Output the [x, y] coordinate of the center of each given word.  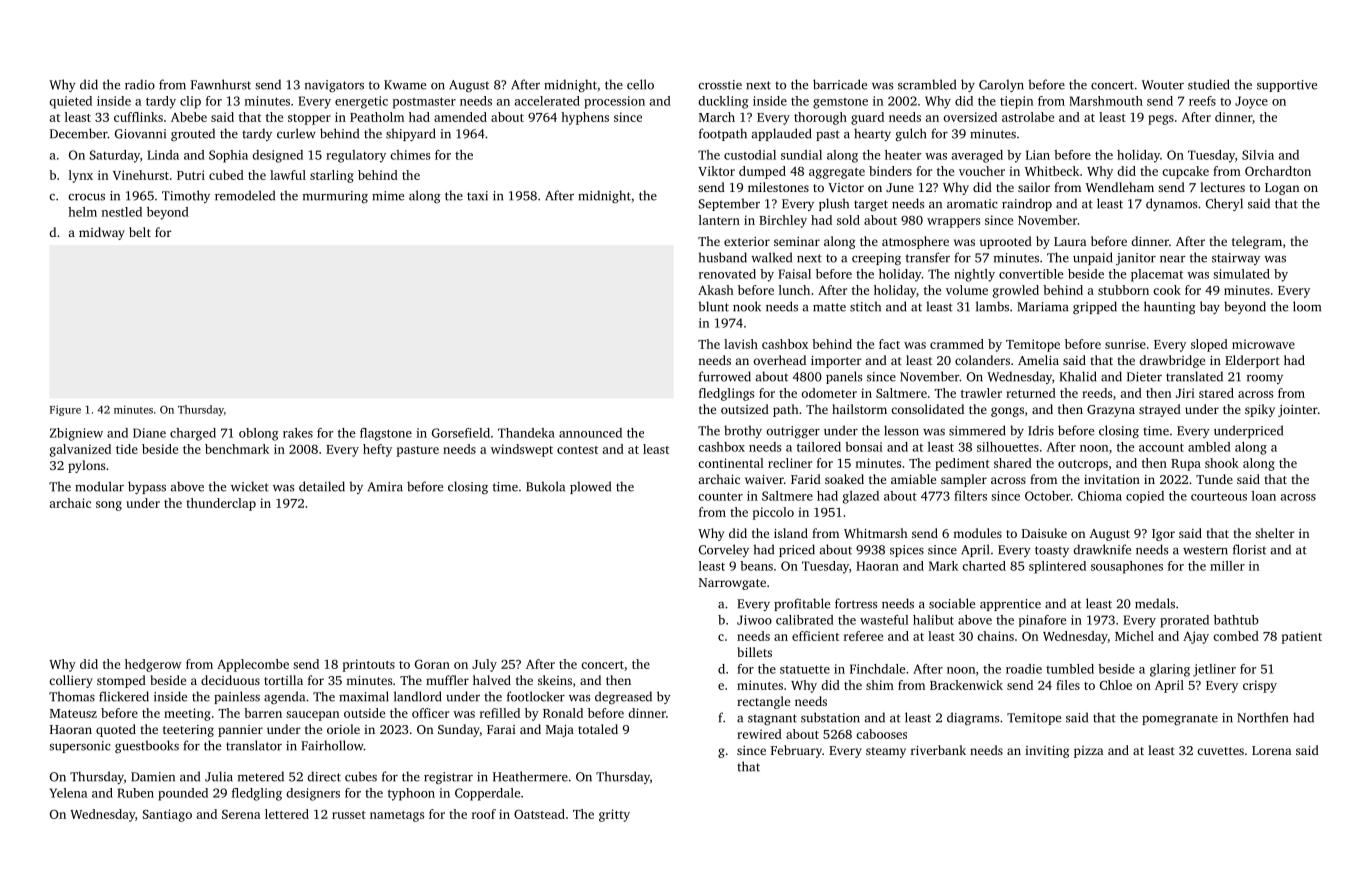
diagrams [973, 718]
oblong [259, 434]
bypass [147, 487]
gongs [1007, 412]
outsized [745, 409]
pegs [1161, 120]
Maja [560, 731]
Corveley [724, 550]
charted [984, 566]
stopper [309, 119]
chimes [410, 155]
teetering [188, 731]
